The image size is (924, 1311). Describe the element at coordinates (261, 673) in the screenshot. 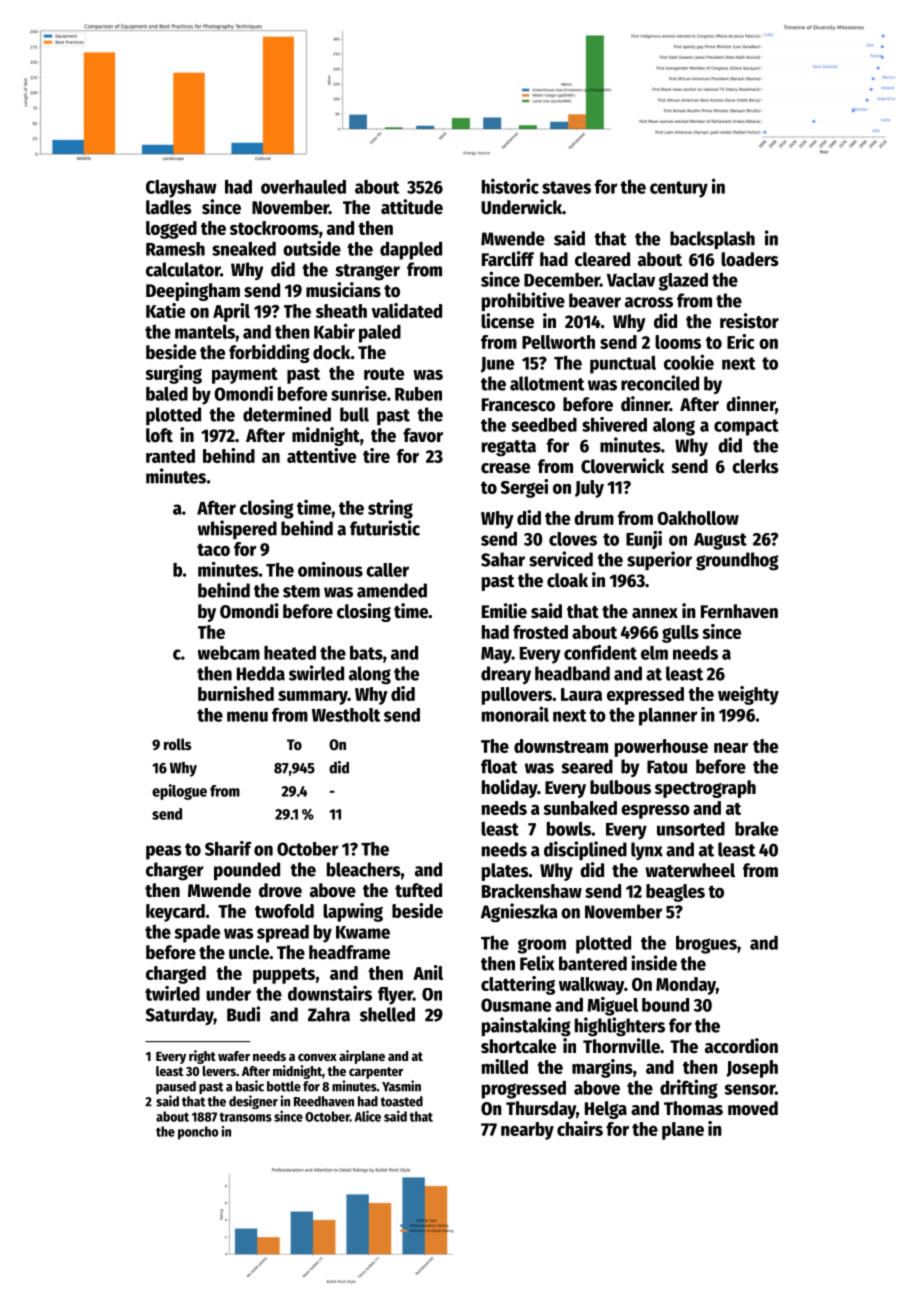

I see `Hedda` at that location.
